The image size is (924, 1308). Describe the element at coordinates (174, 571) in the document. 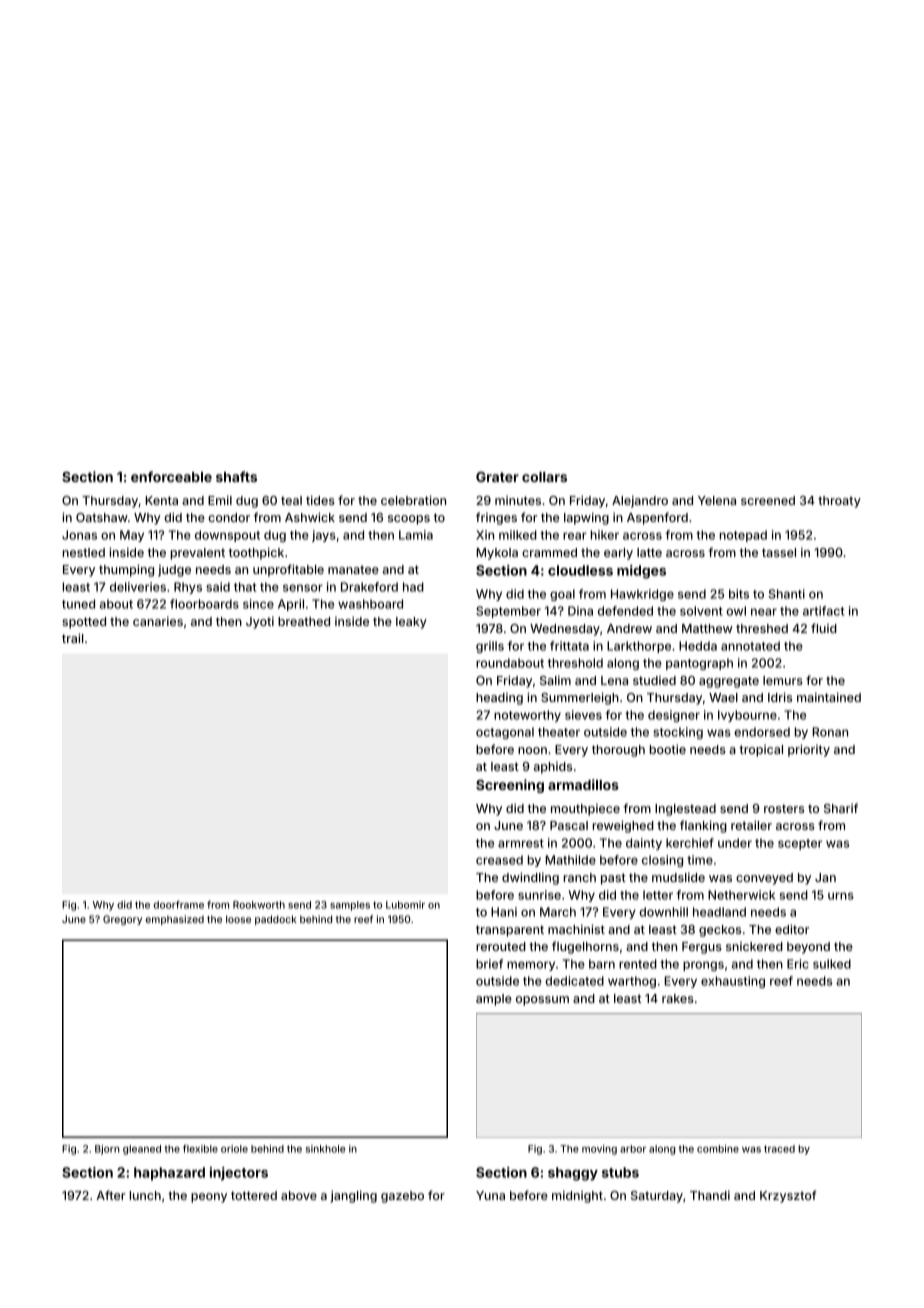

I see `judge` at that location.
